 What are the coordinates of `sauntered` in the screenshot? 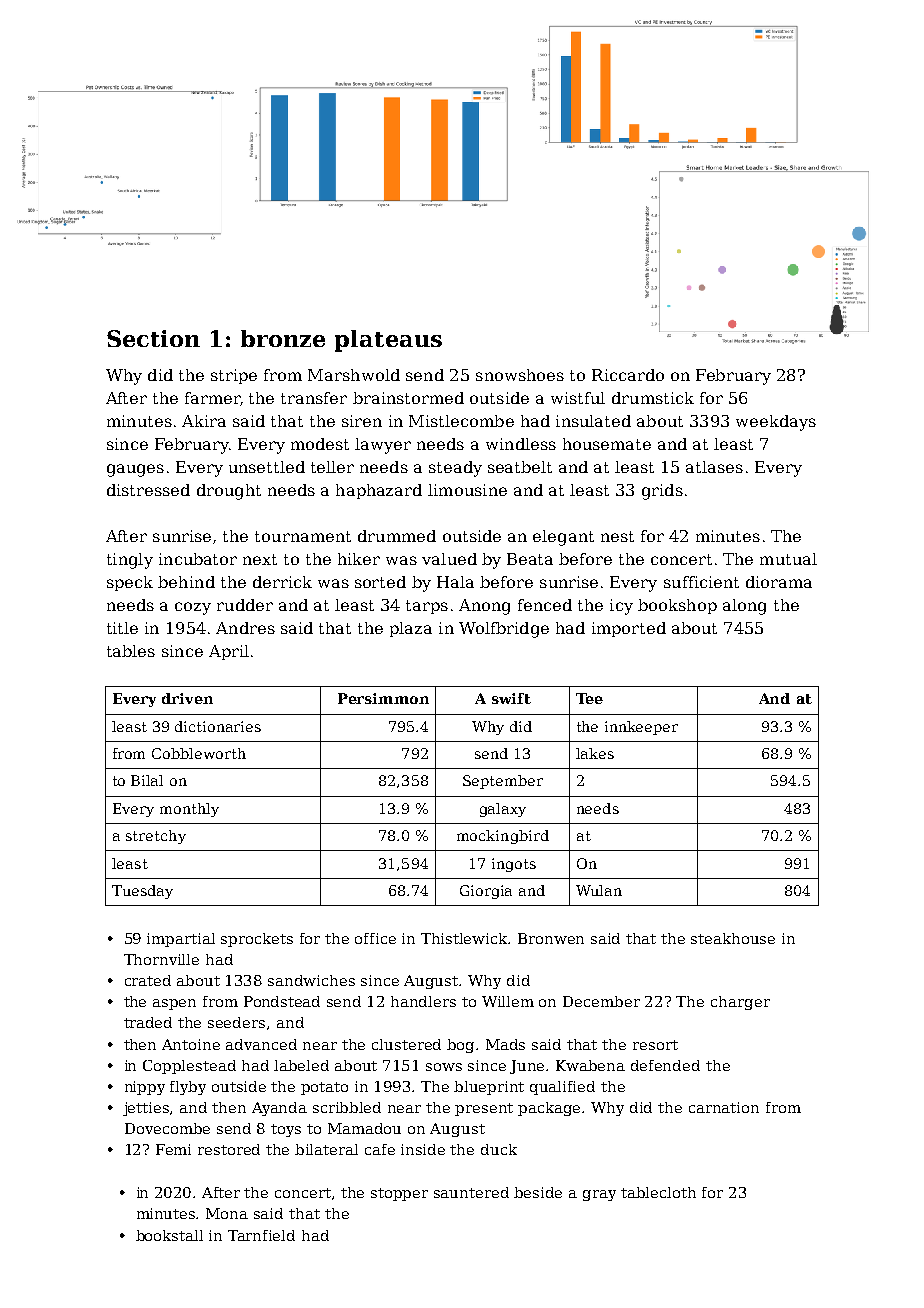 It's located at (471, 1192).
